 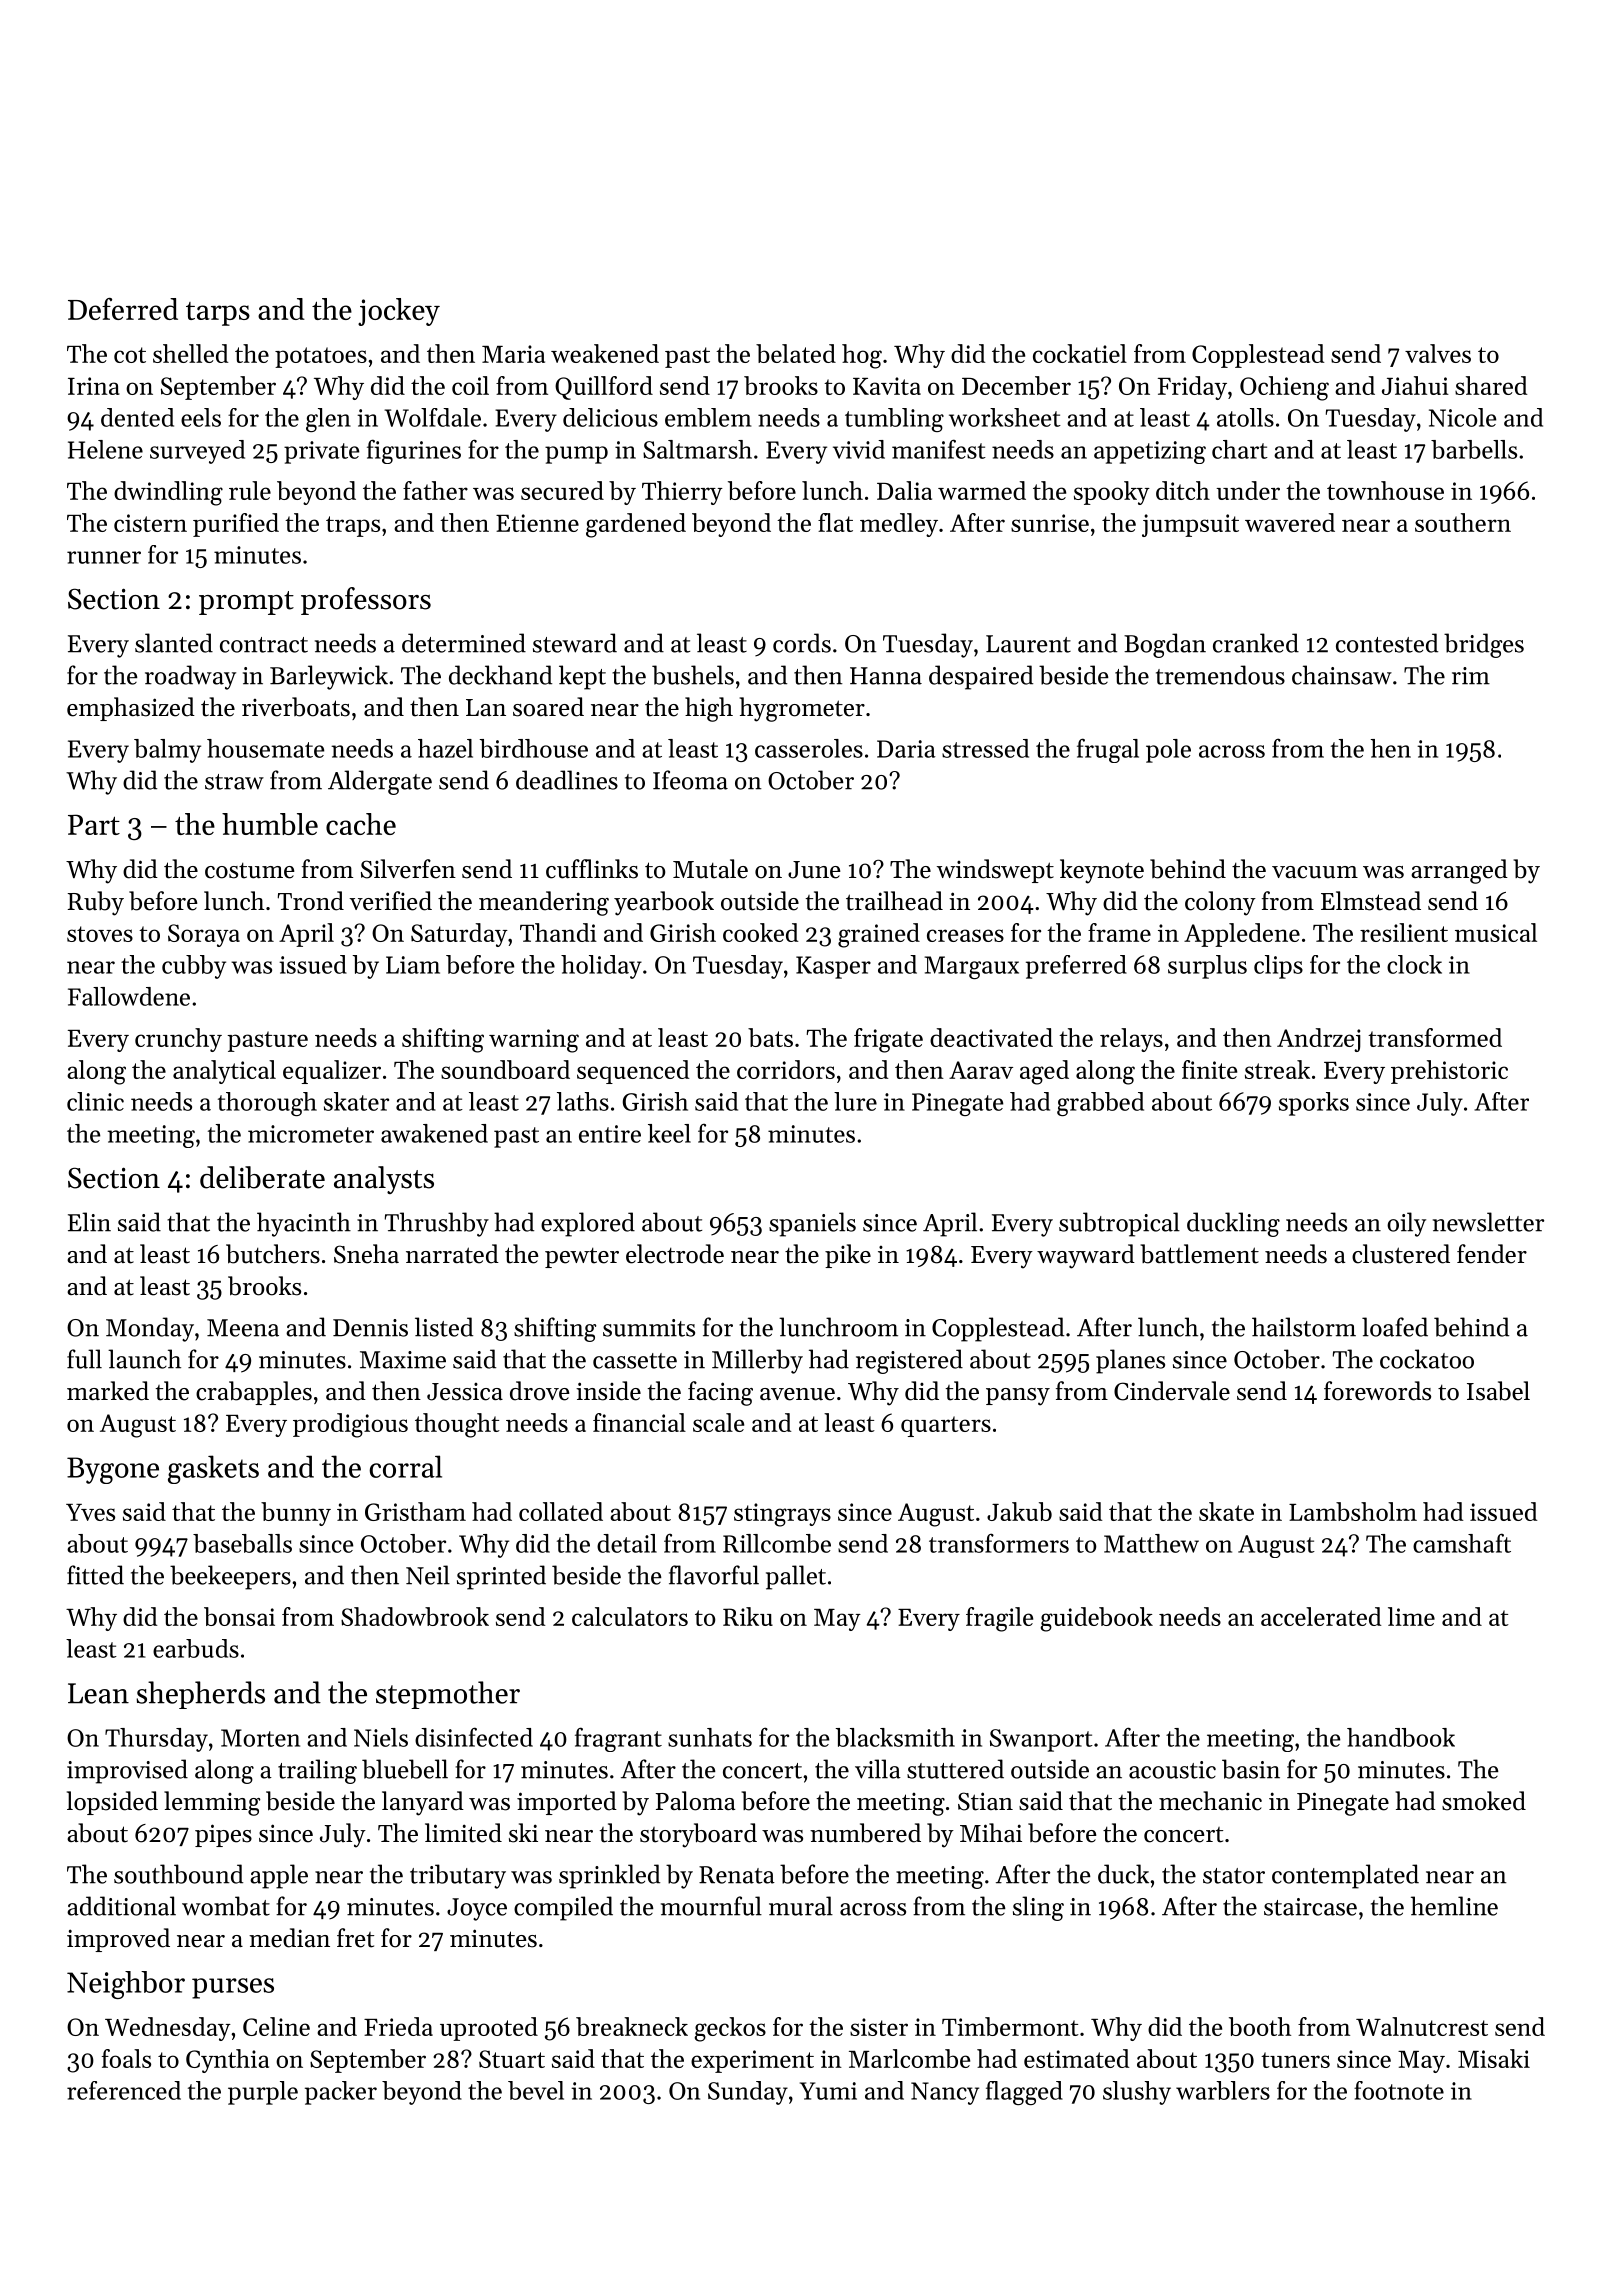 I want to click on jockey, so click(x=399, y=312).
